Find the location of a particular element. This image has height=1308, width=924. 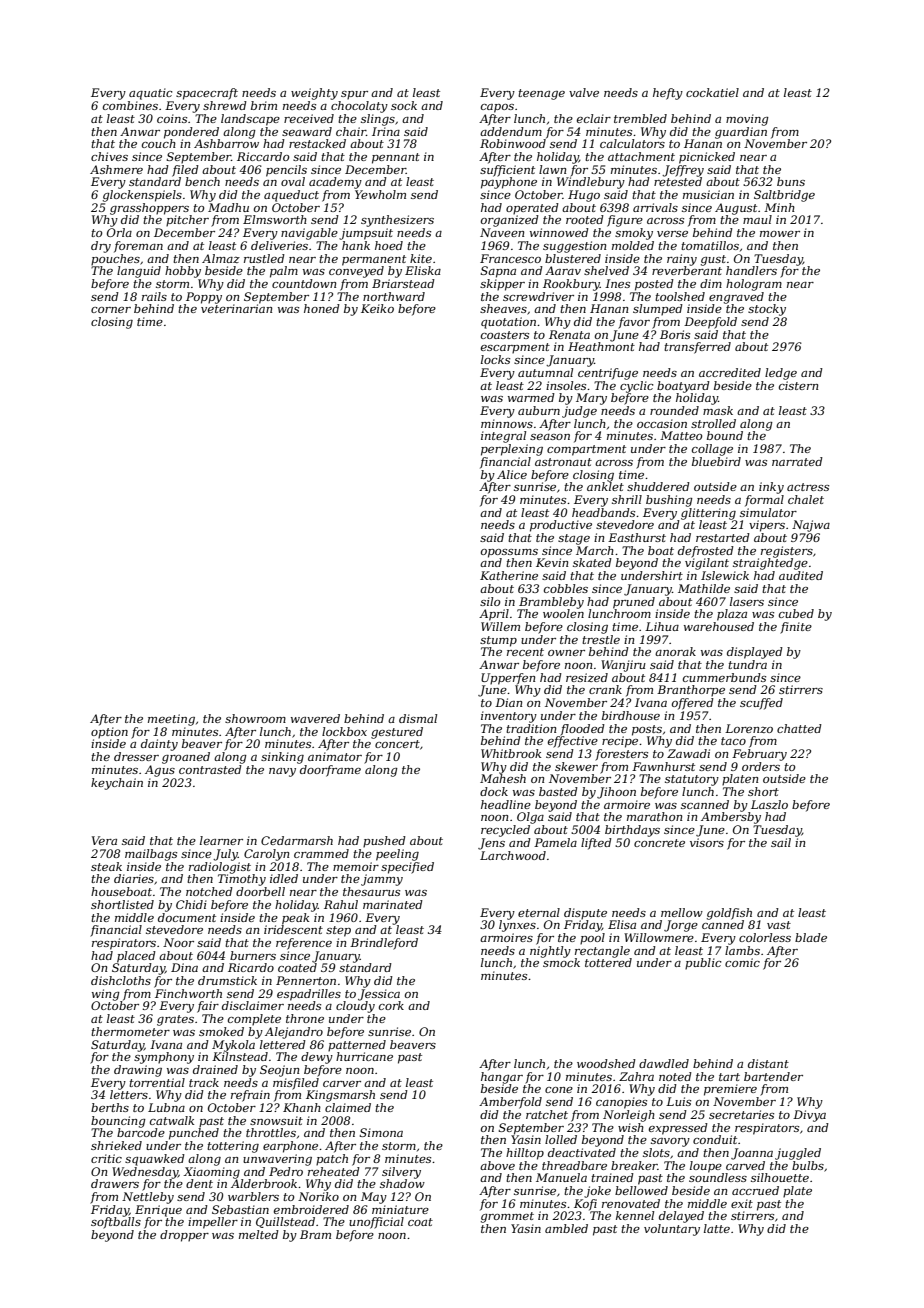

latte is located at coordinates (717, 1228).
